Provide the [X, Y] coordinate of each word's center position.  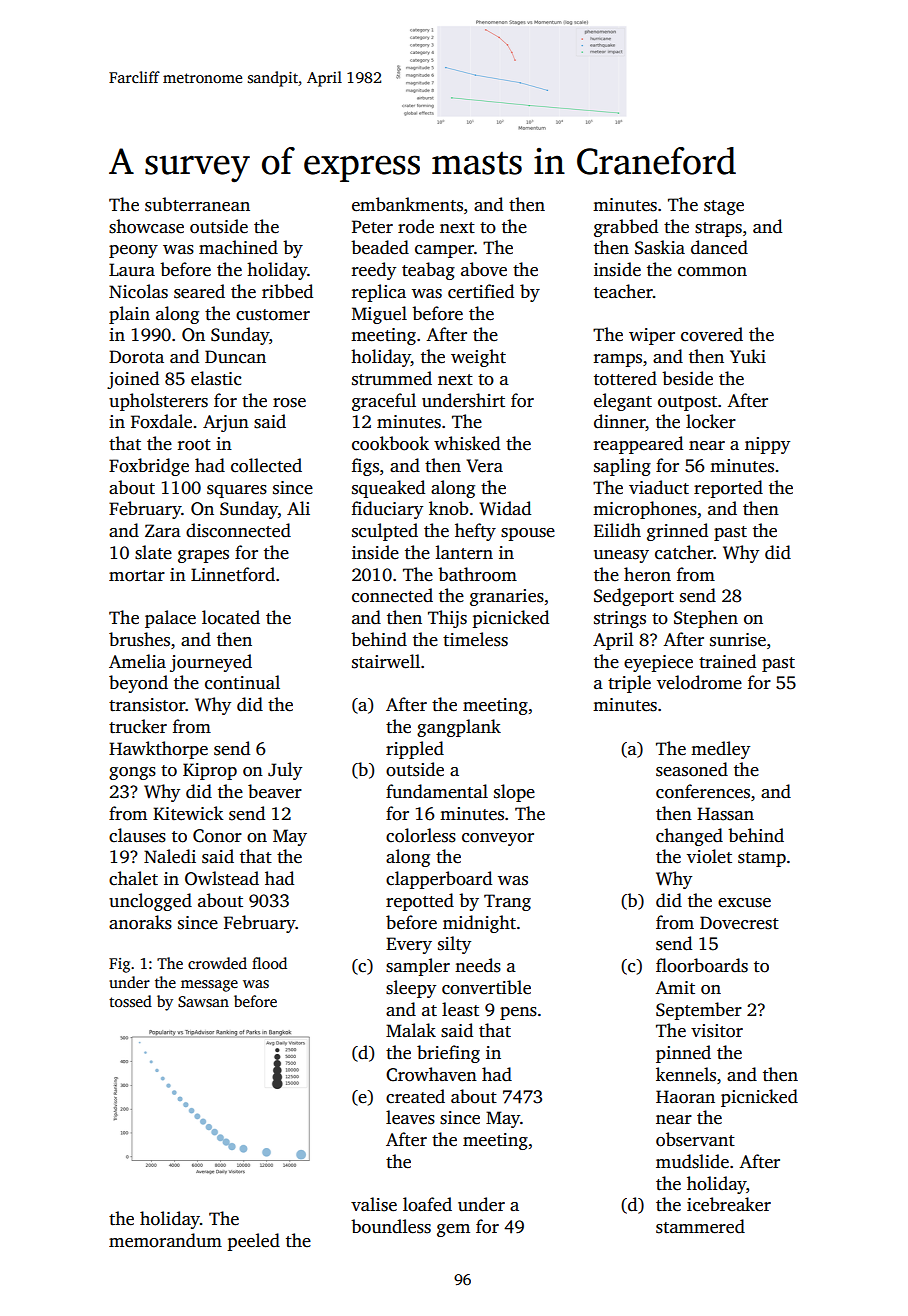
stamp [762, 859]
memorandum [165, 1240]
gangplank [459, 728]
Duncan [235, 357]
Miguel [379, 315]
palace [170, 619]
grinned [677, 532]
